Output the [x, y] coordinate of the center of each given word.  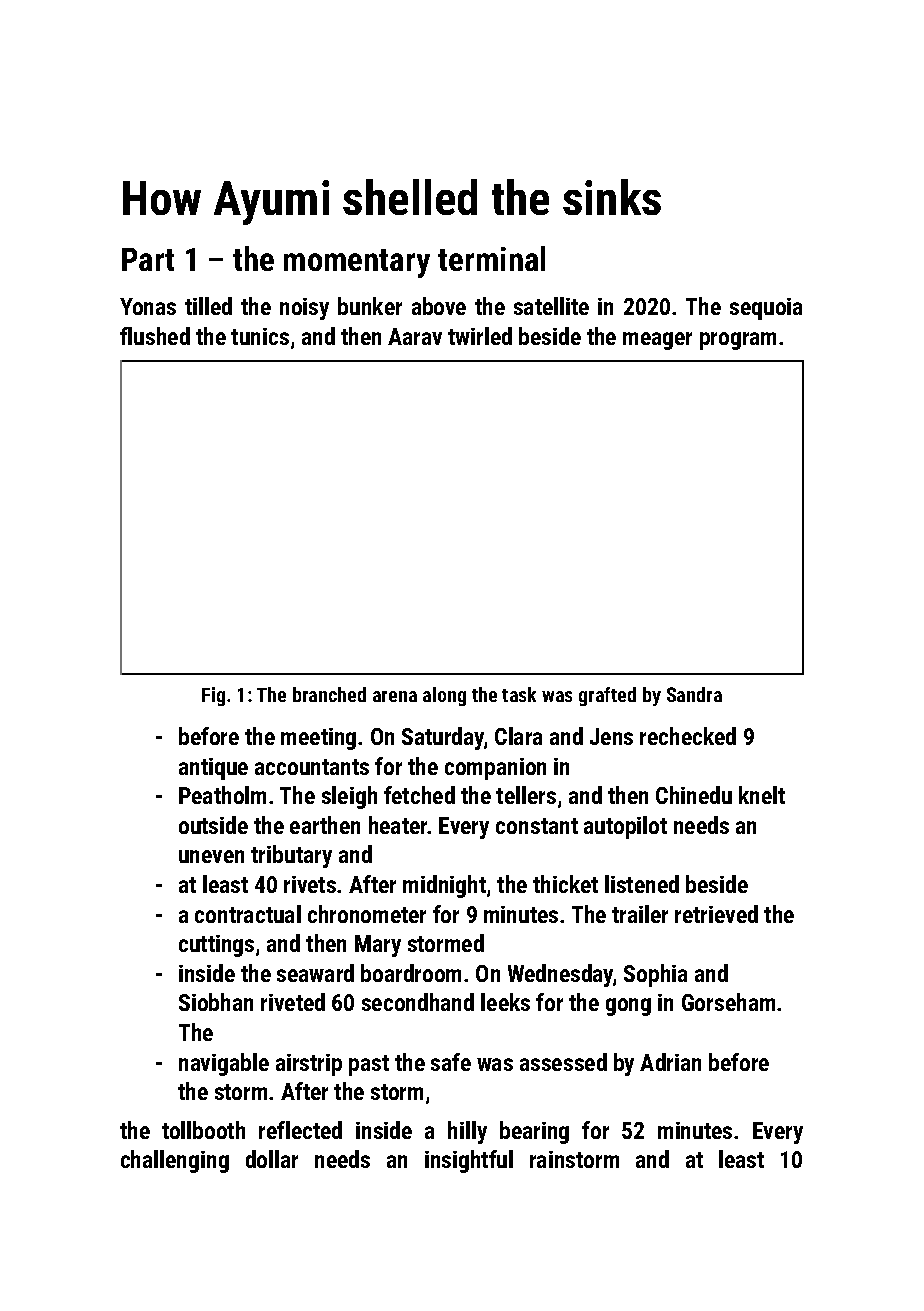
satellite [551, 306]
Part [148, 259]
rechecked [688, 736]
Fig [213, 696]
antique [213, 769]
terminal [491, 258]
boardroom [411, 973]
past [369, 1065]
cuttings [216, 946]
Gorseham [728, 1002]
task [519, 694]
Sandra [694, 694]
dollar [272, 1159]
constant [537, 826]
